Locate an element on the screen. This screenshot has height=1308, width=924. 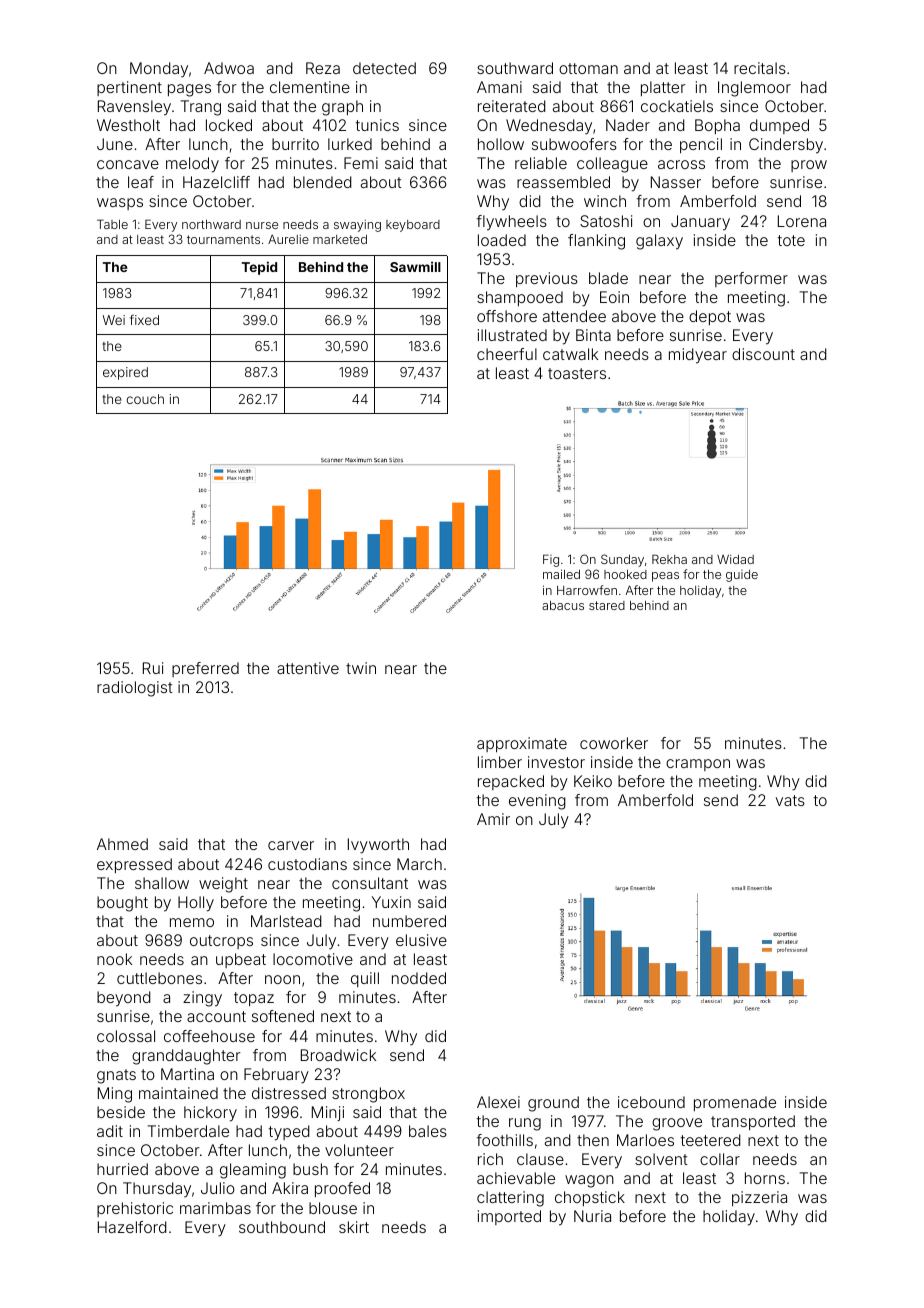
couch is located at coordinates (145, 399).
